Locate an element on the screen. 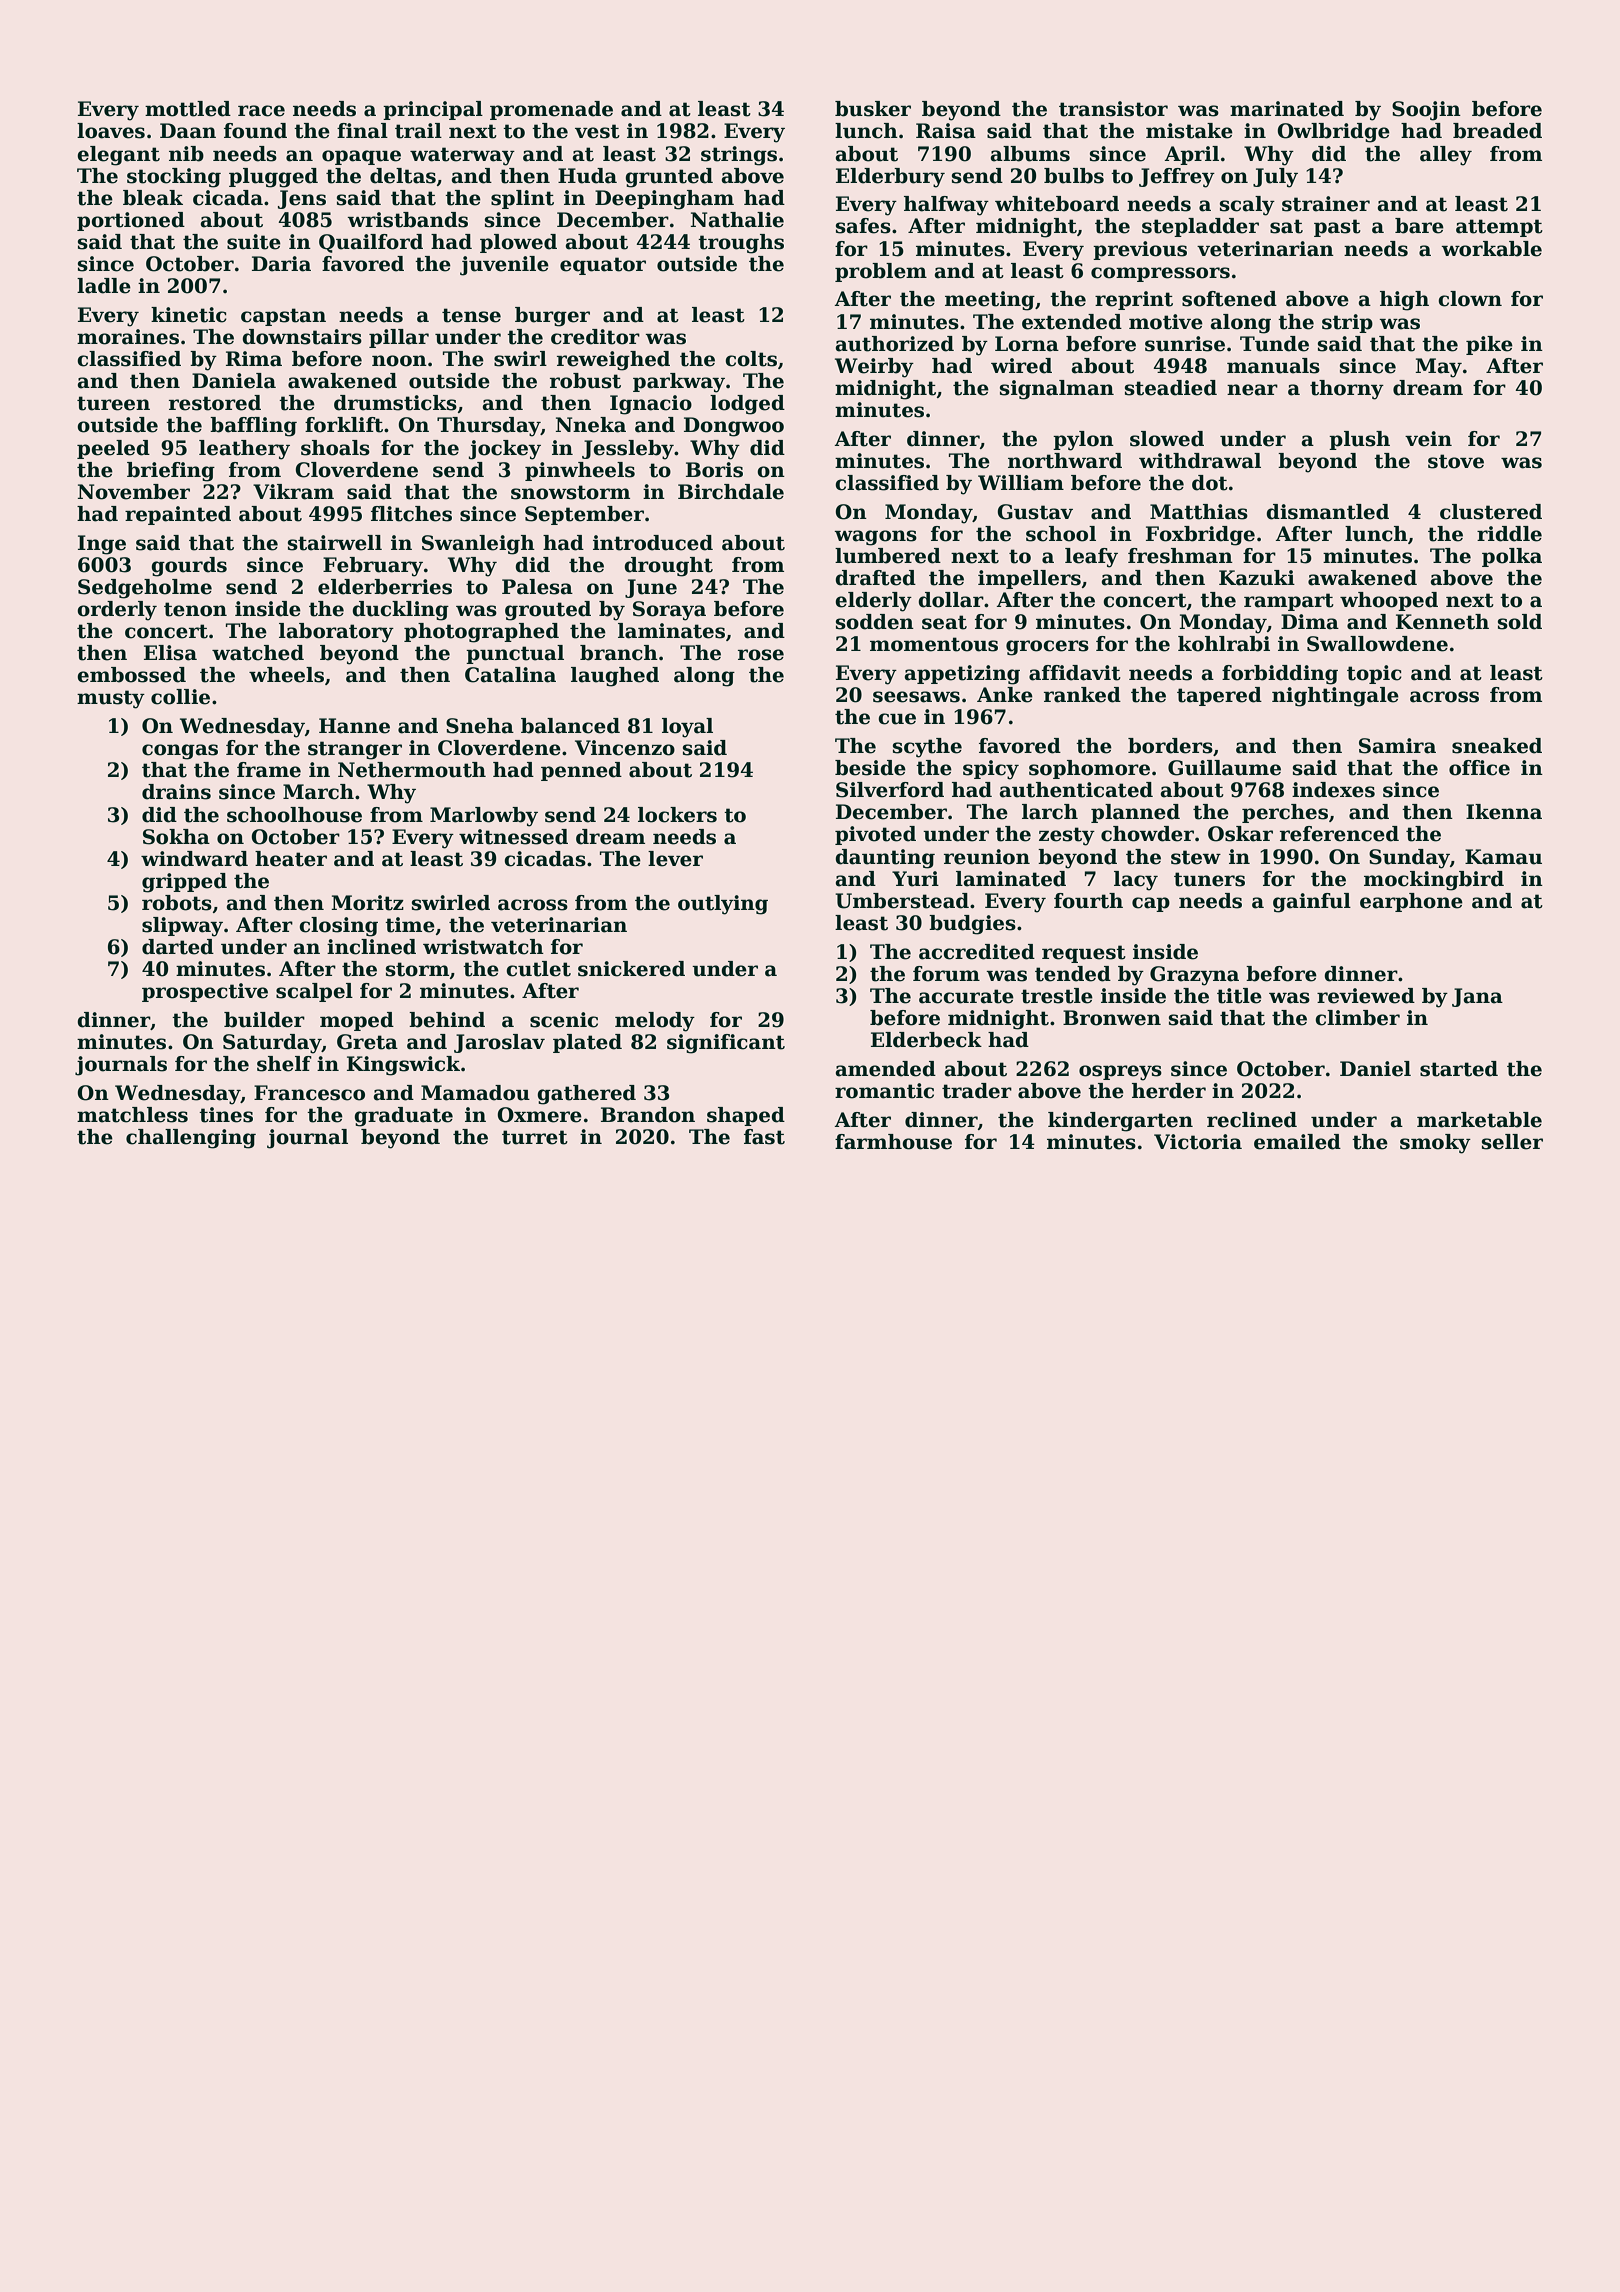 The image size is (1620, 2292). capstan is located at coordinates (283, 317).
